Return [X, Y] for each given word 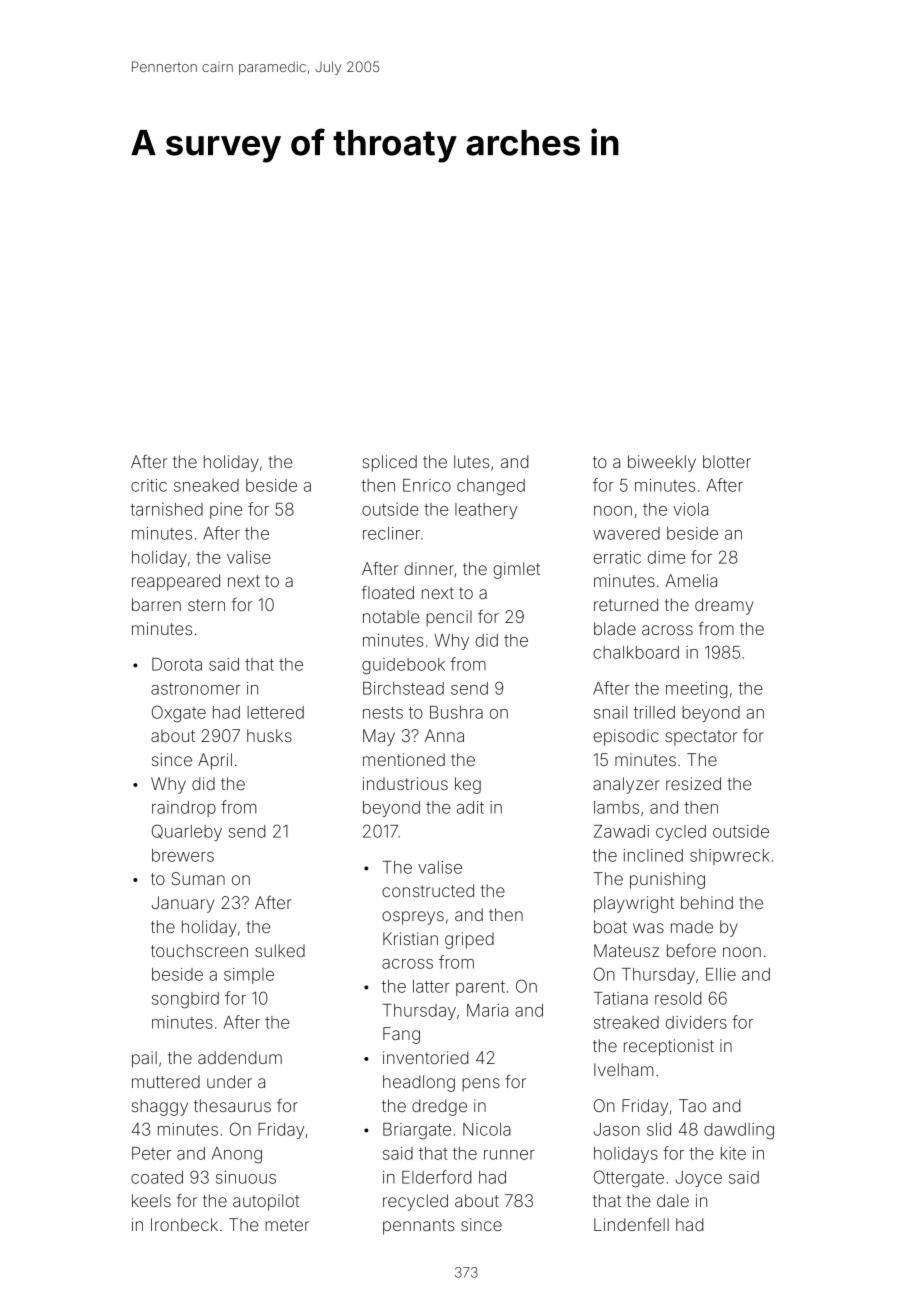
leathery [486, 511]
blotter [727, 461]
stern [206, 605]
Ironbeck [184, 1224]
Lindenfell [631, 1224]
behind [707, 902]
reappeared [176, 582]
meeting [696, 690]
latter [431, 986]
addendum [240, 1057]
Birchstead [403, 688]
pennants [418, 1227]
